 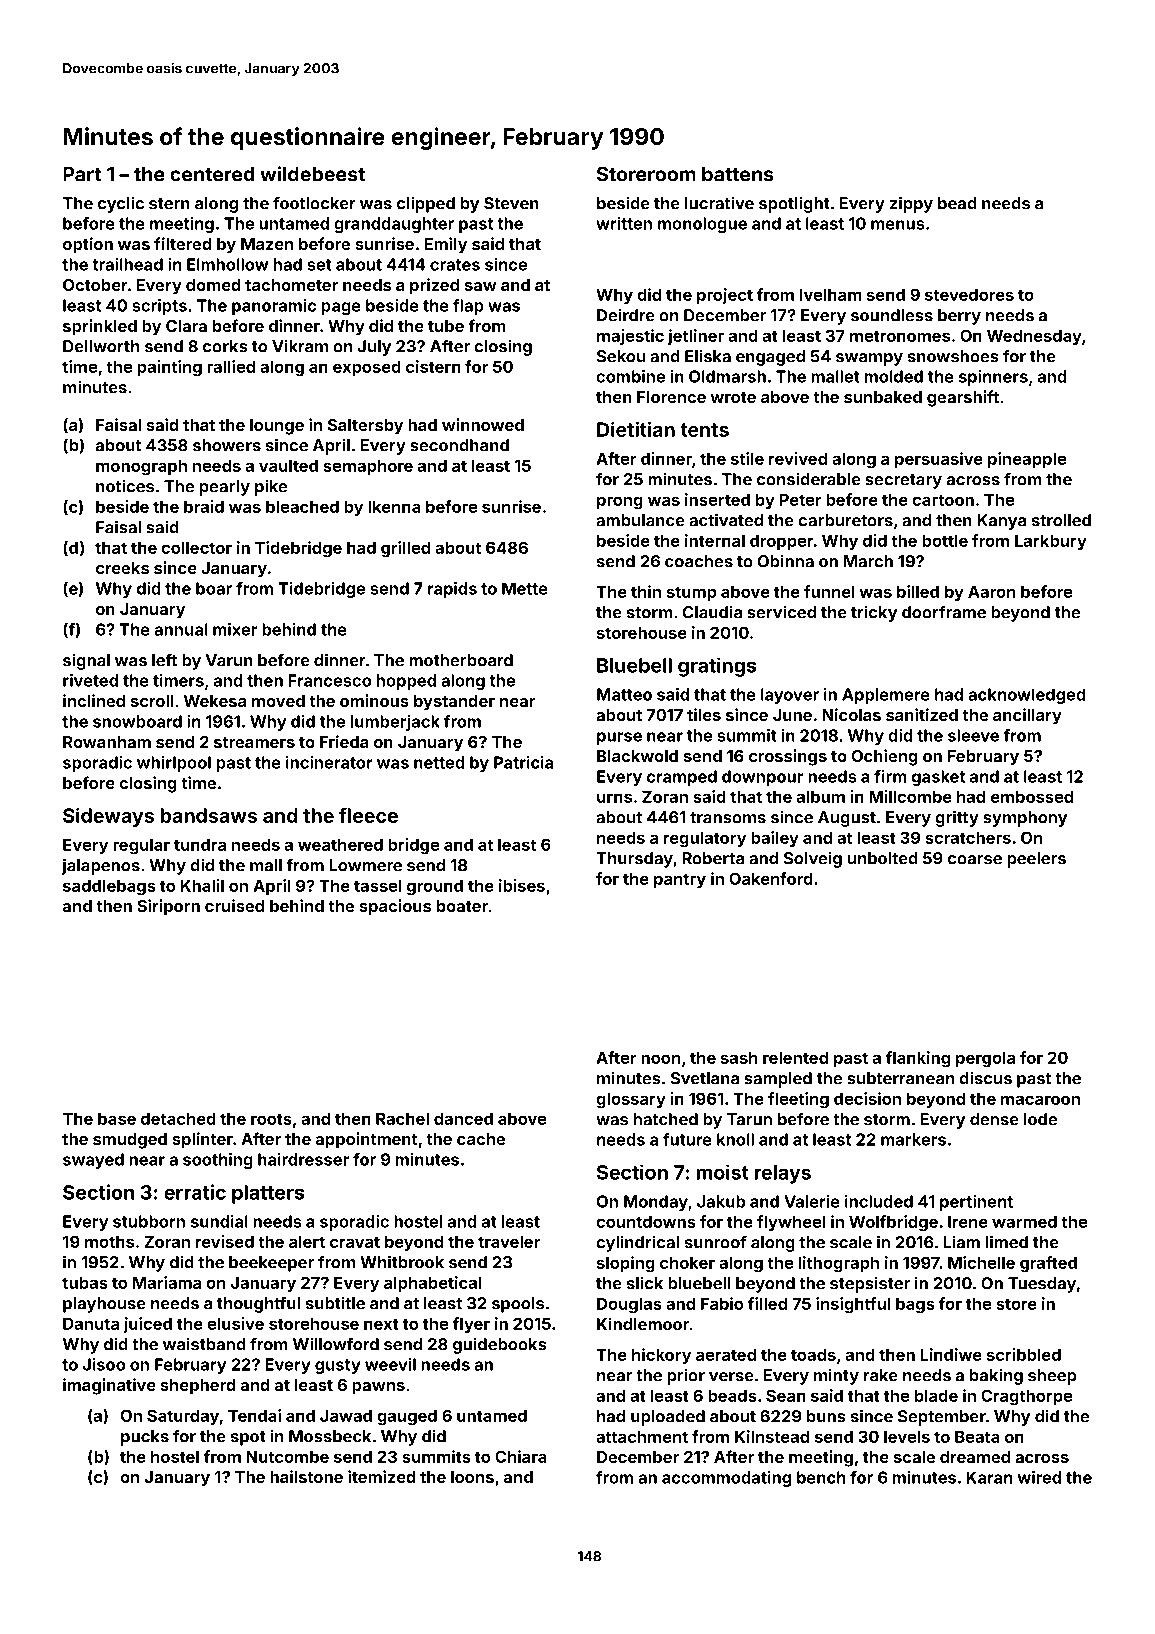 What do you see at coordinates (666, 1119) in the page?
I see `hatched` at bounding box center [666, 1119].
